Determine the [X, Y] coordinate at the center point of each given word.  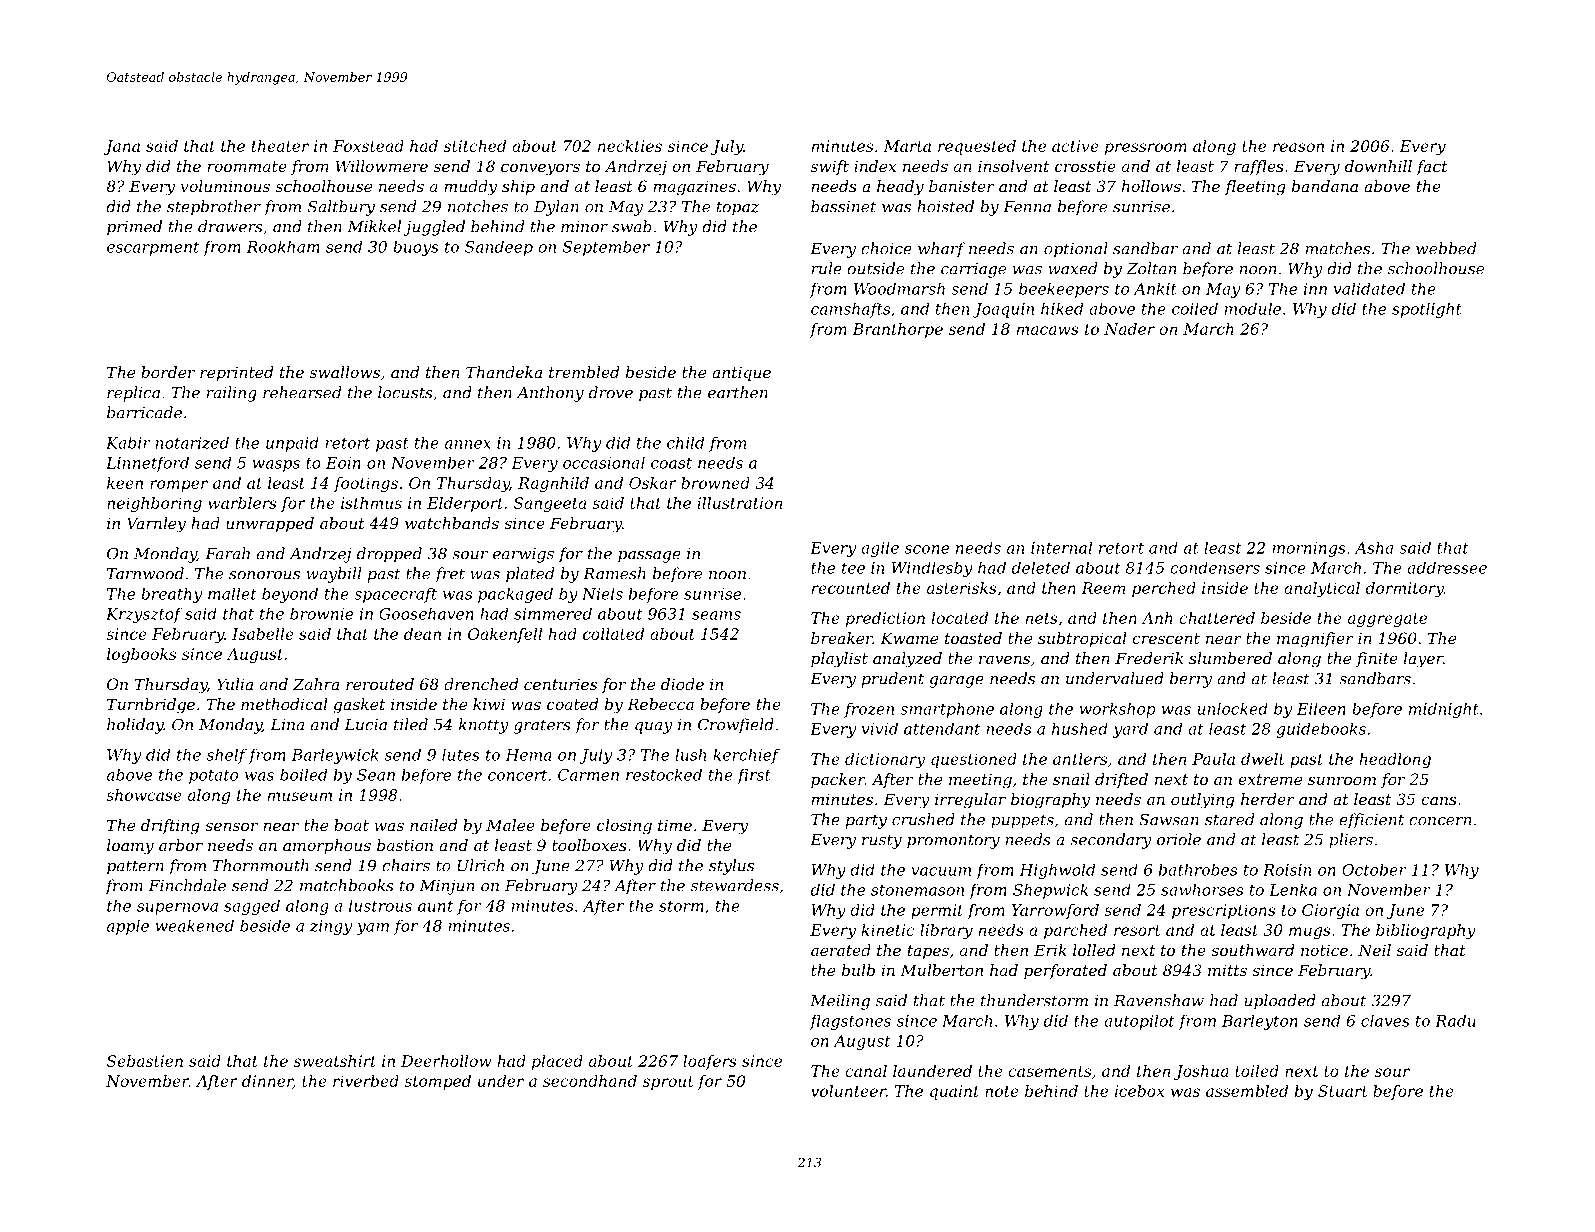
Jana [122, 147]
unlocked [1233, 708]
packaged [515, 595]
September [606, 248]
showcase [144, 795]
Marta [907, 146]
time [675, 825]
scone [927, 549]
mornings [1309, 549]
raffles [1259, 167]
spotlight [1427, 310]
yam [372, 929]
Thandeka [504, 372]
